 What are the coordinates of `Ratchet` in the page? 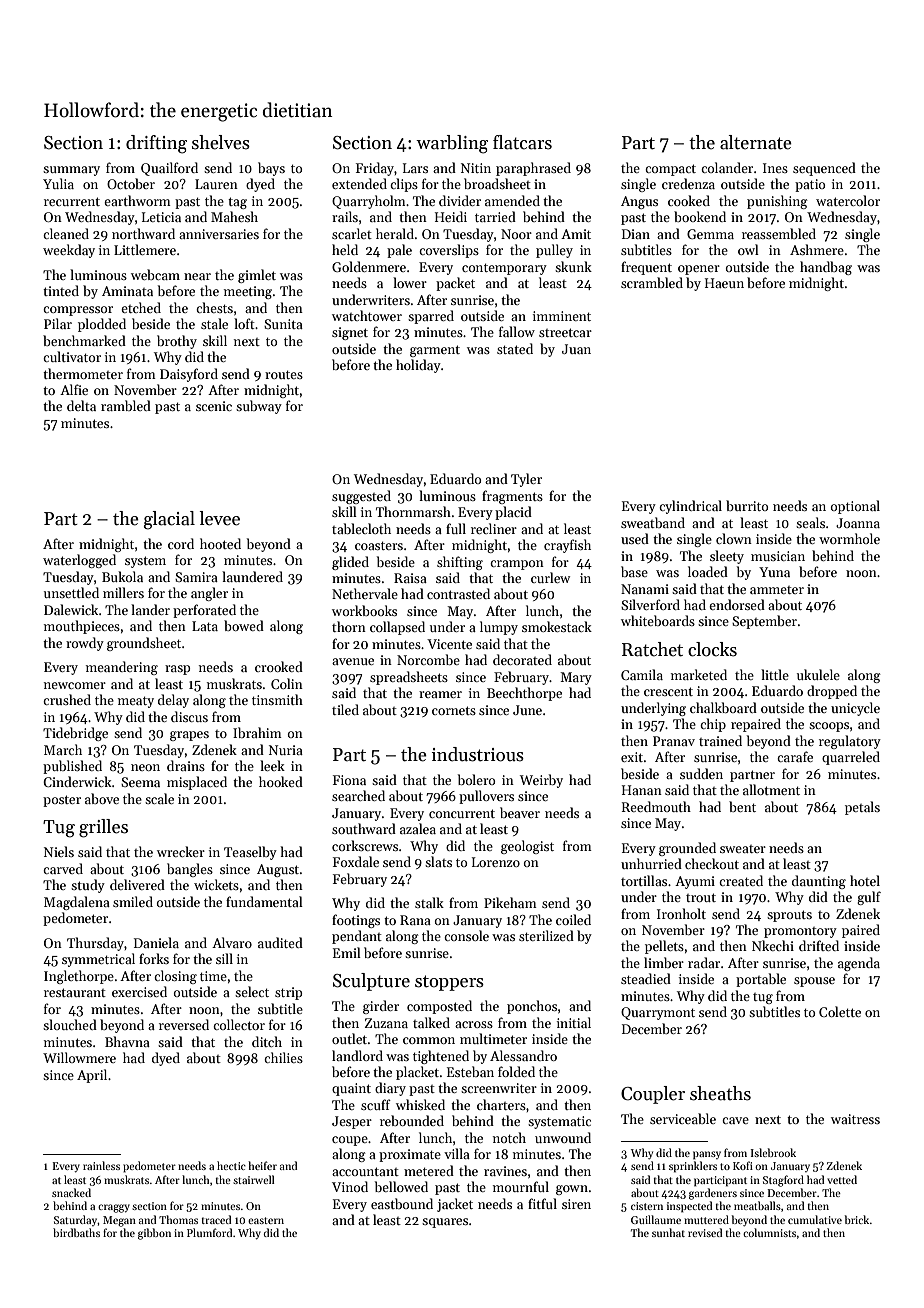 It's located at (652, 649).
